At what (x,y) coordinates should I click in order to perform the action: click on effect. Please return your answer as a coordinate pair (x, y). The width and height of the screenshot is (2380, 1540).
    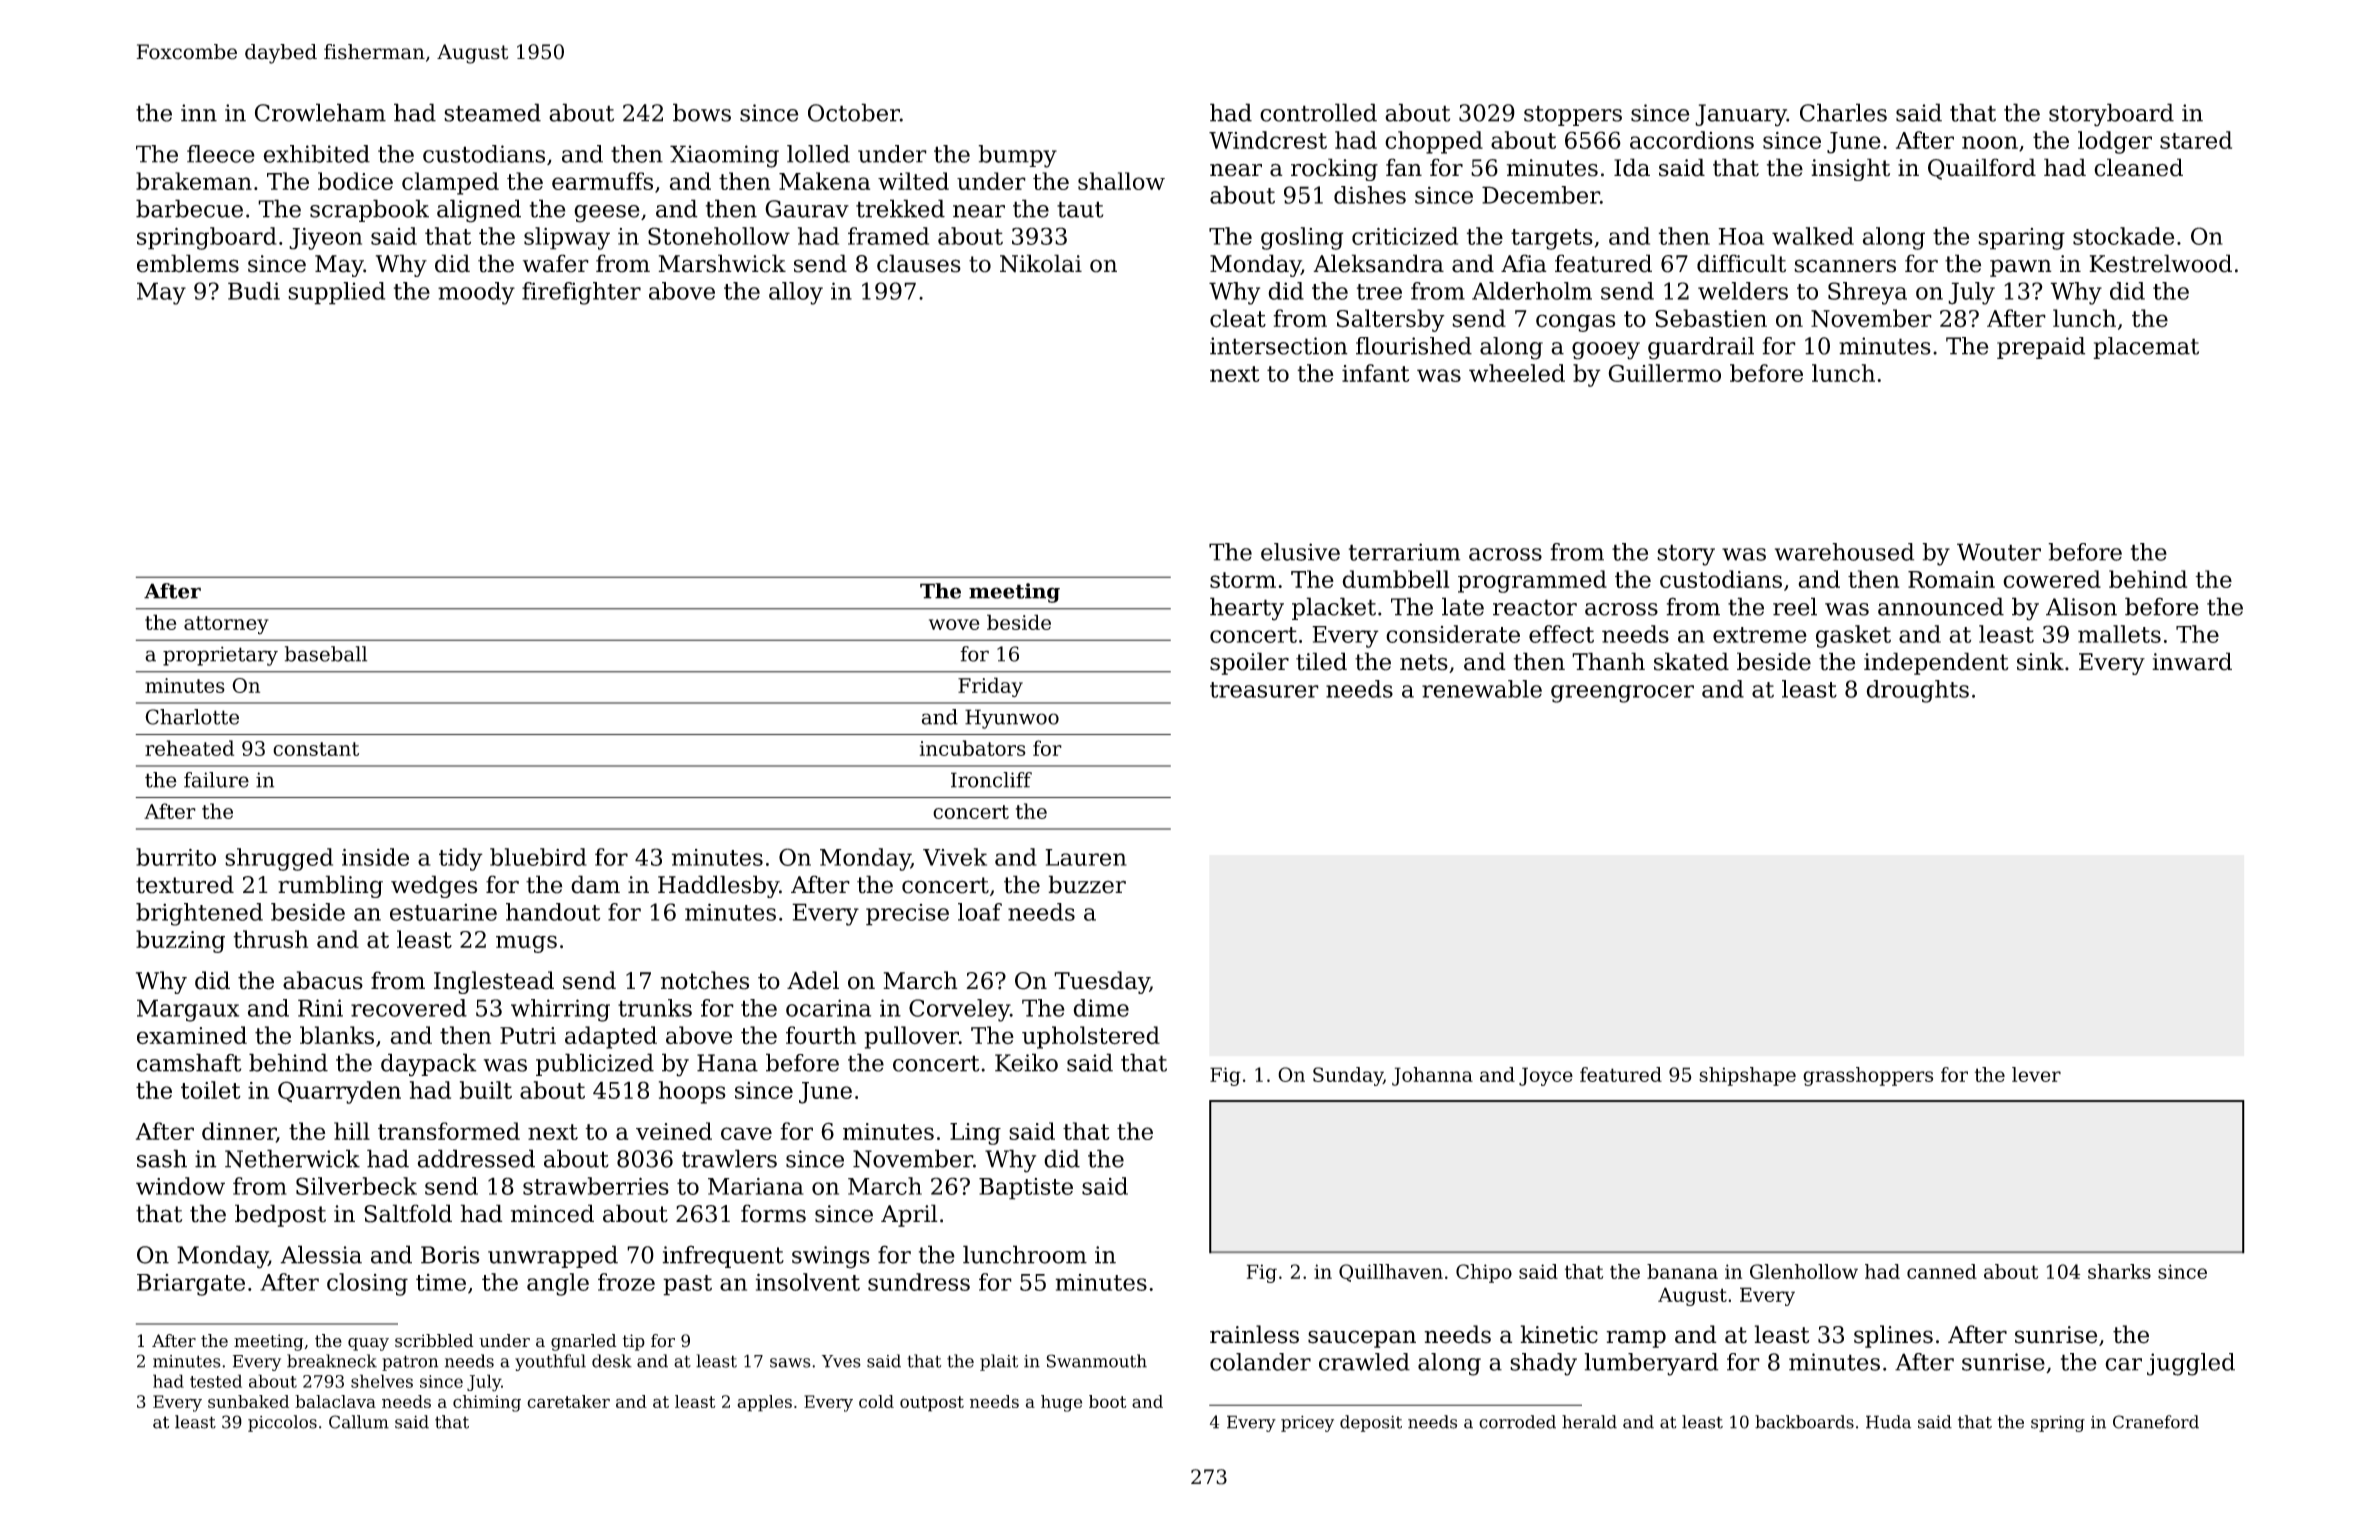
    Looking at the image, I should click on (1561, 634).
